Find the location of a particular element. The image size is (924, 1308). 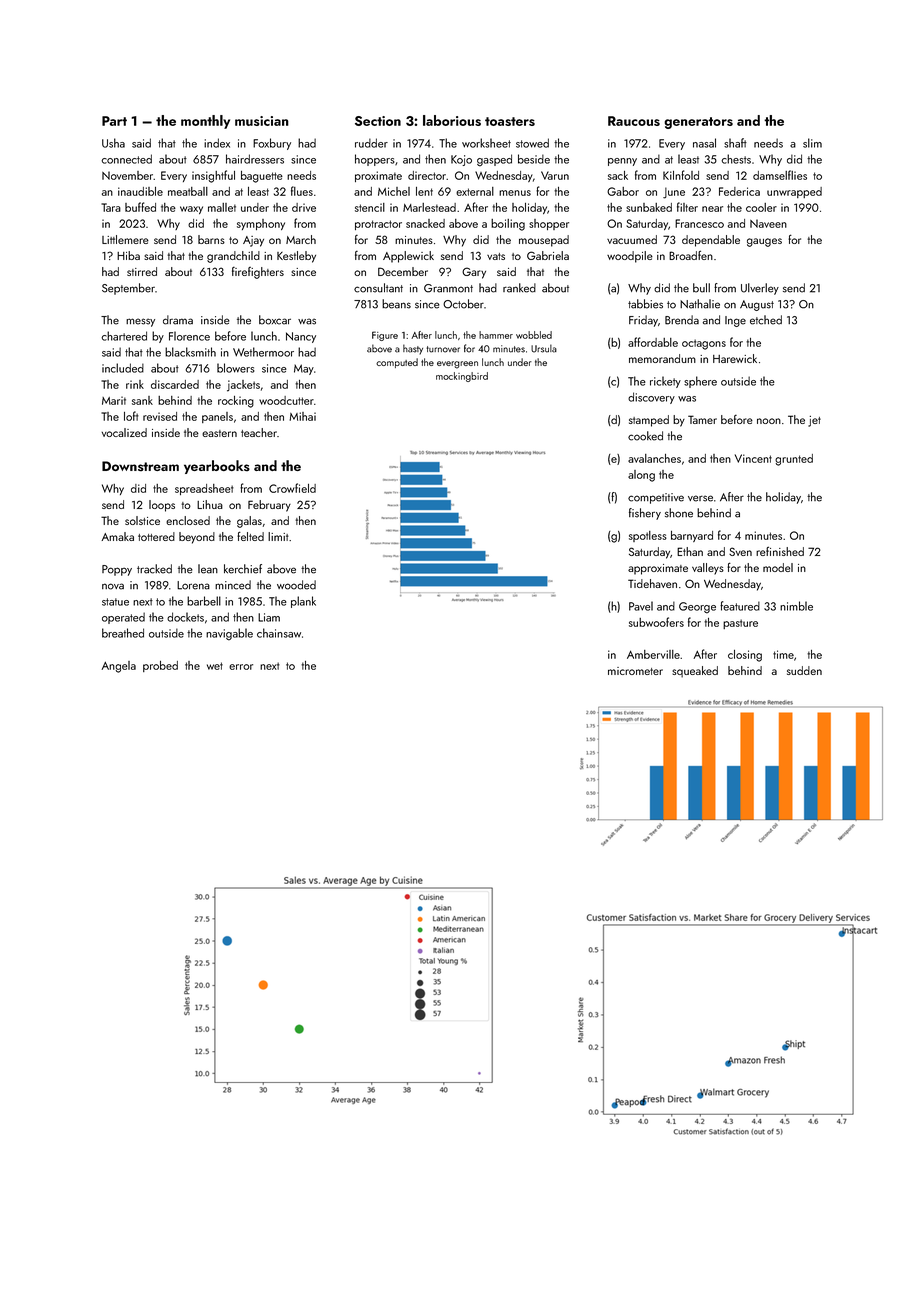

bull is located at coordinates (701, 288).
